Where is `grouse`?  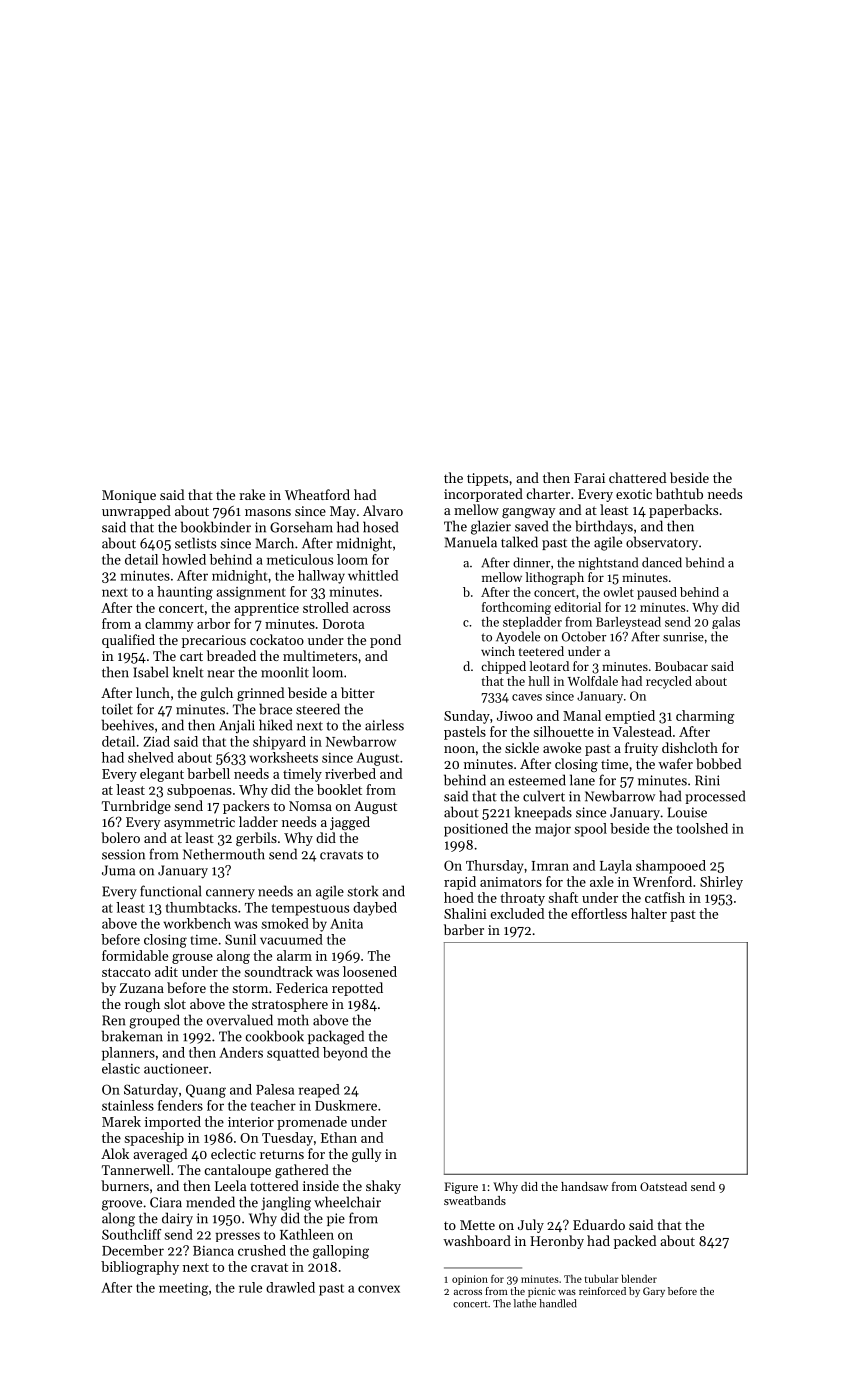
grouse is located at coordinates (192, 959).
